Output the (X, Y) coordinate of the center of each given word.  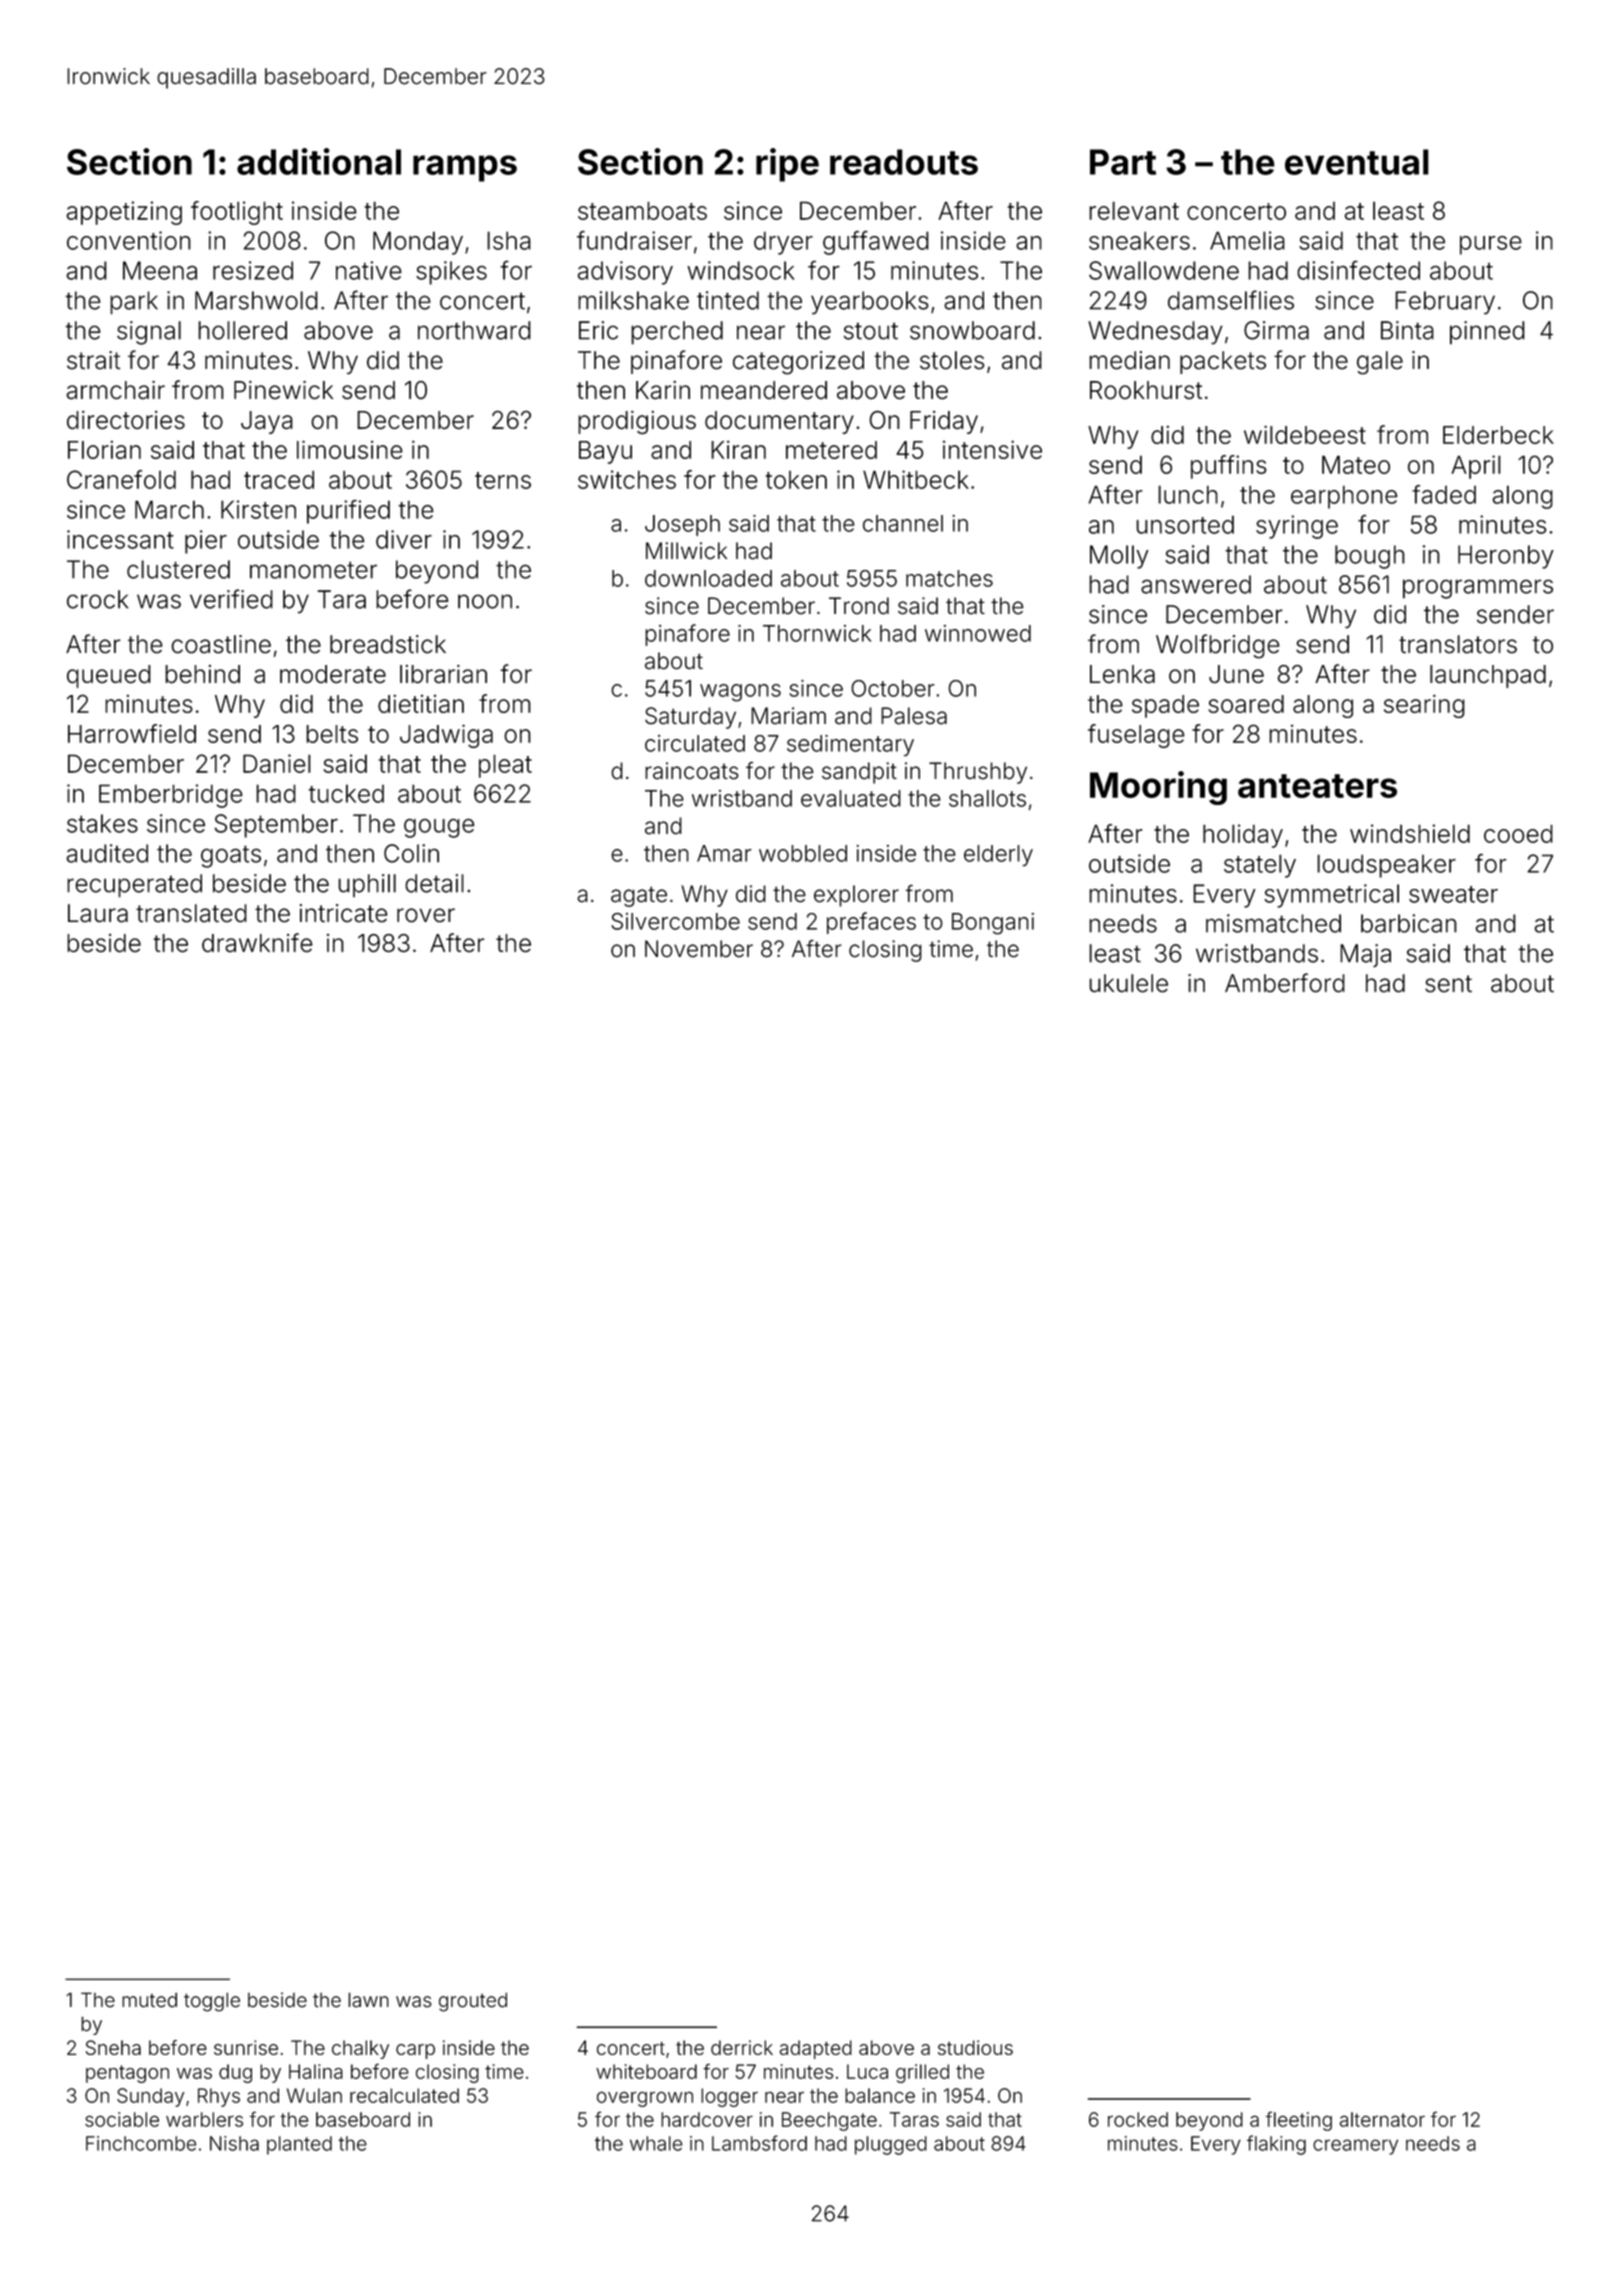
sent (1448, 984)
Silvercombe (675, 921)
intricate (344, 913)
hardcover (707, 2119)
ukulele (1128, 983)
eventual (1357, 162)
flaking (1276, 2145)
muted (149, 2000)
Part (1123, 162)
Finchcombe (141, 2143)
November (699, 949)
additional (319, 161)
